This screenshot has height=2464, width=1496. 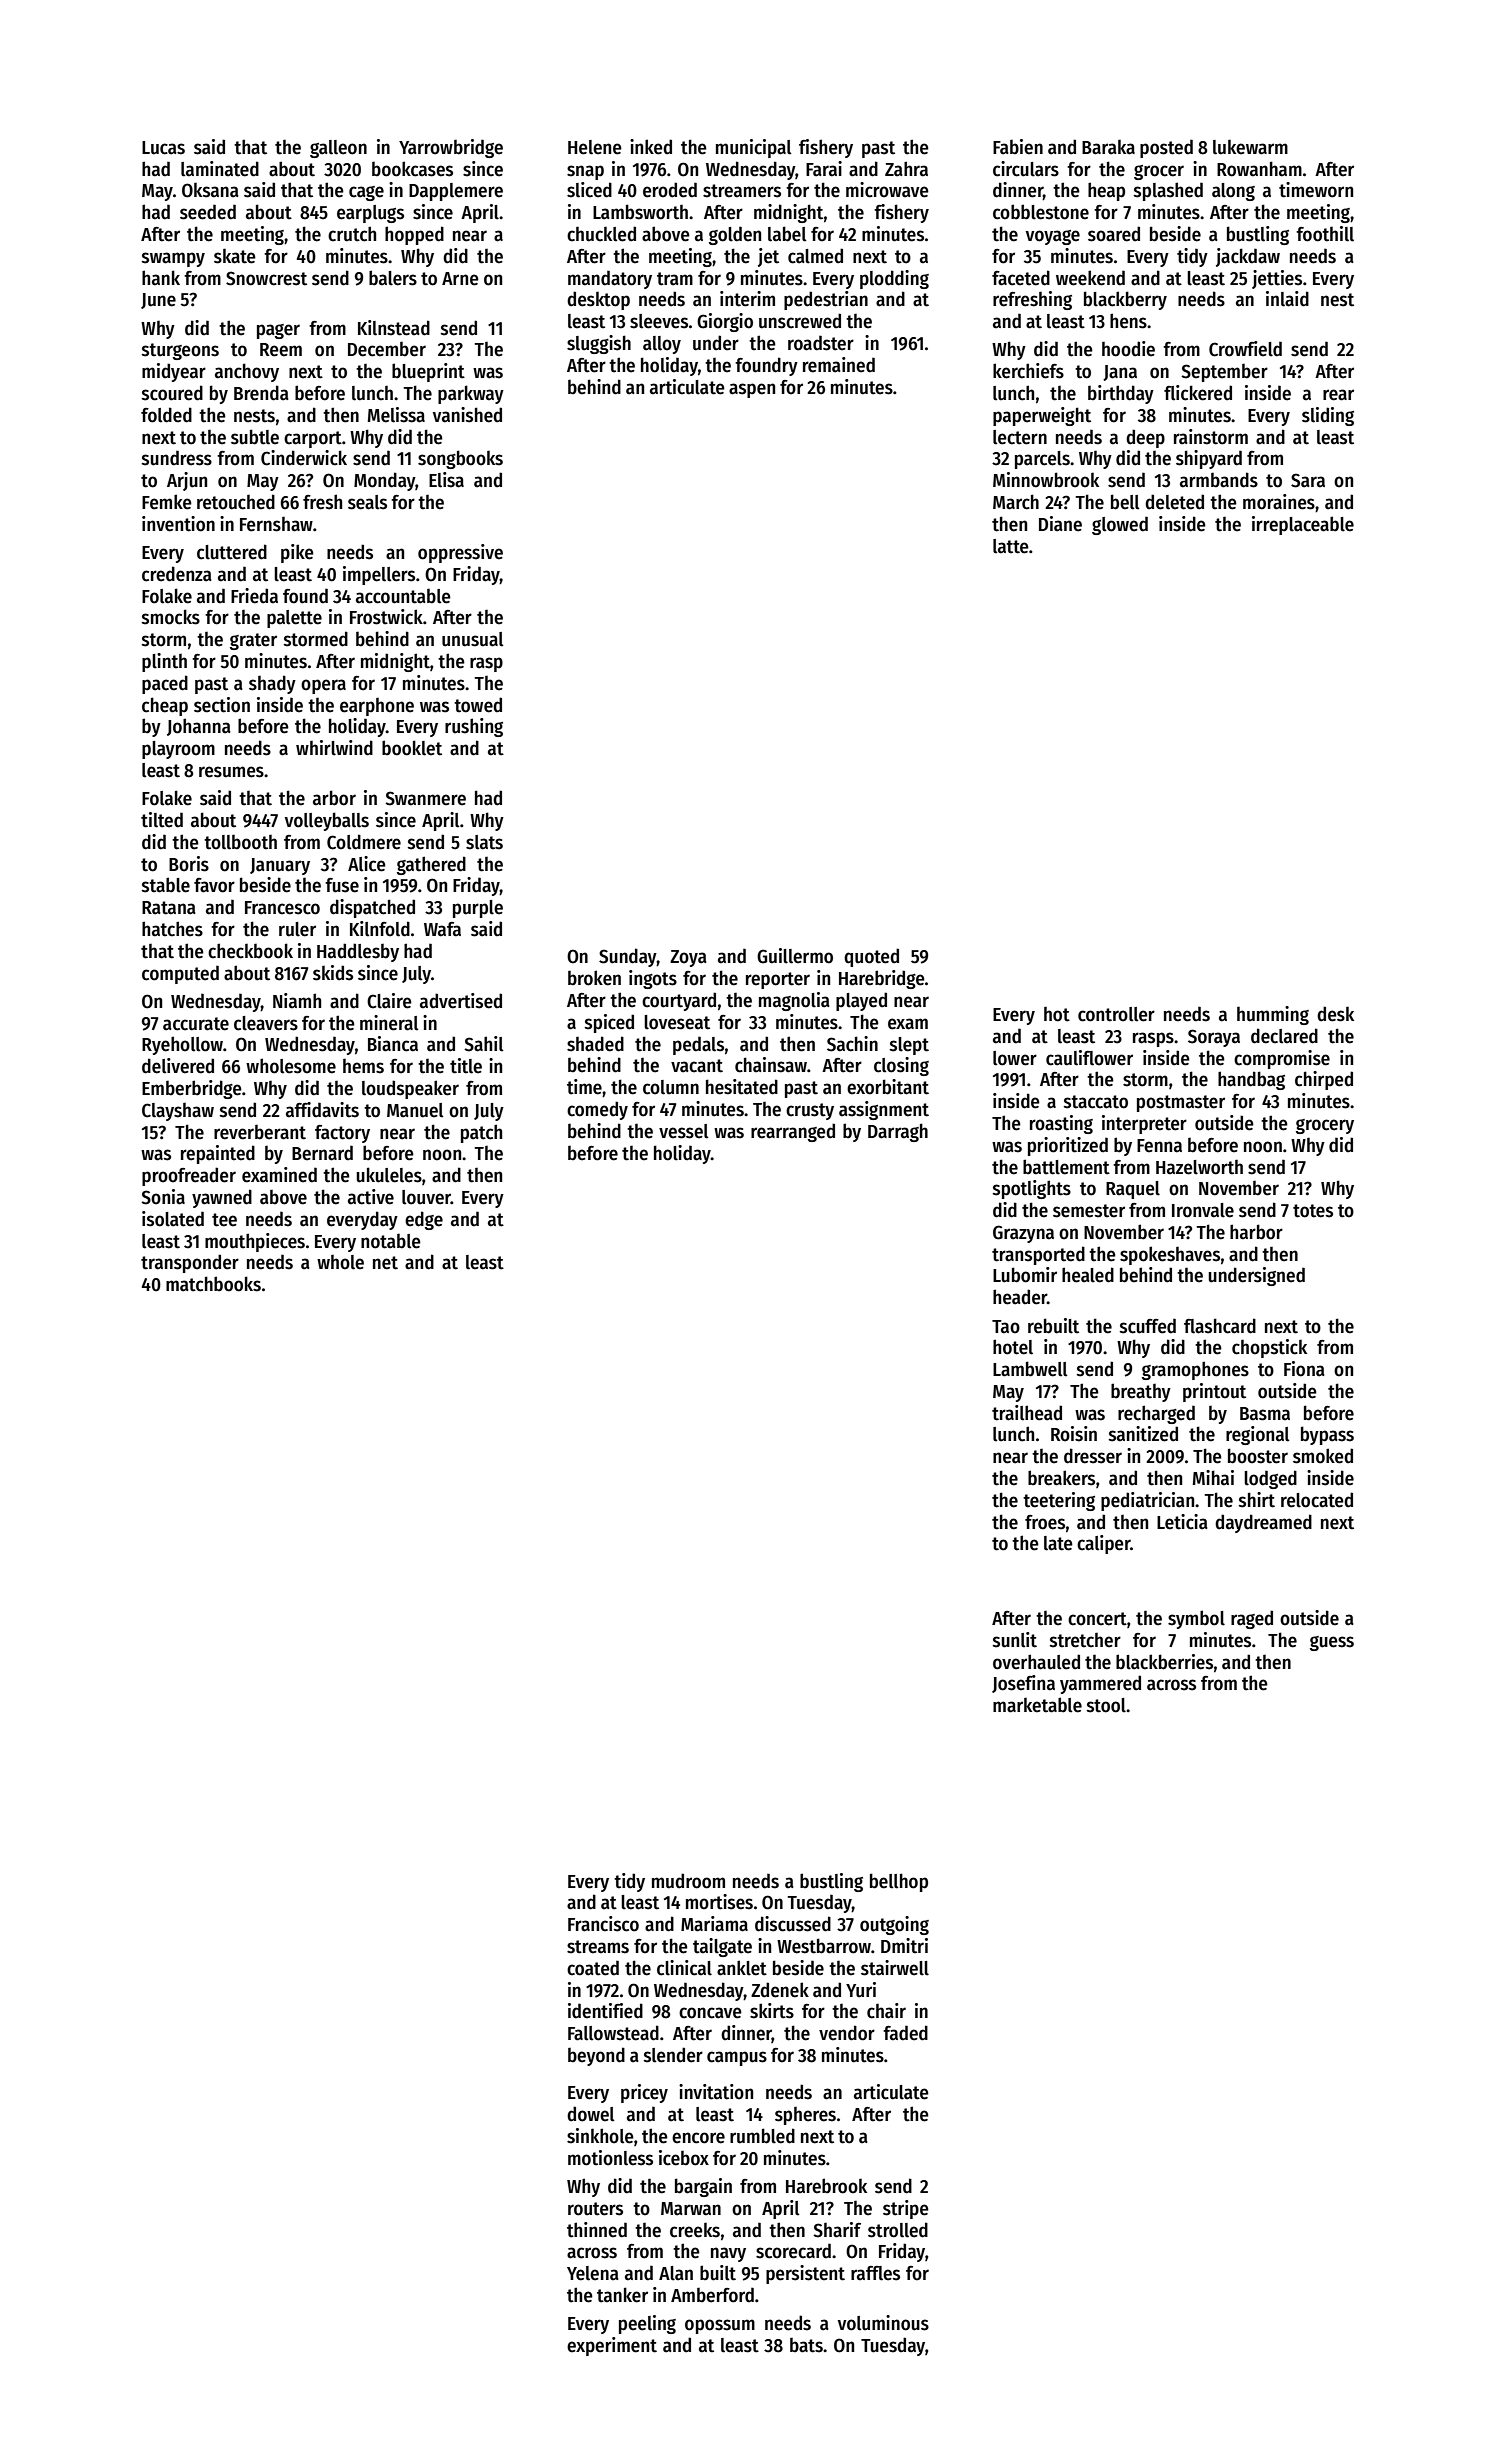 I want to click on transponder, so click(x=190, y=1263).
